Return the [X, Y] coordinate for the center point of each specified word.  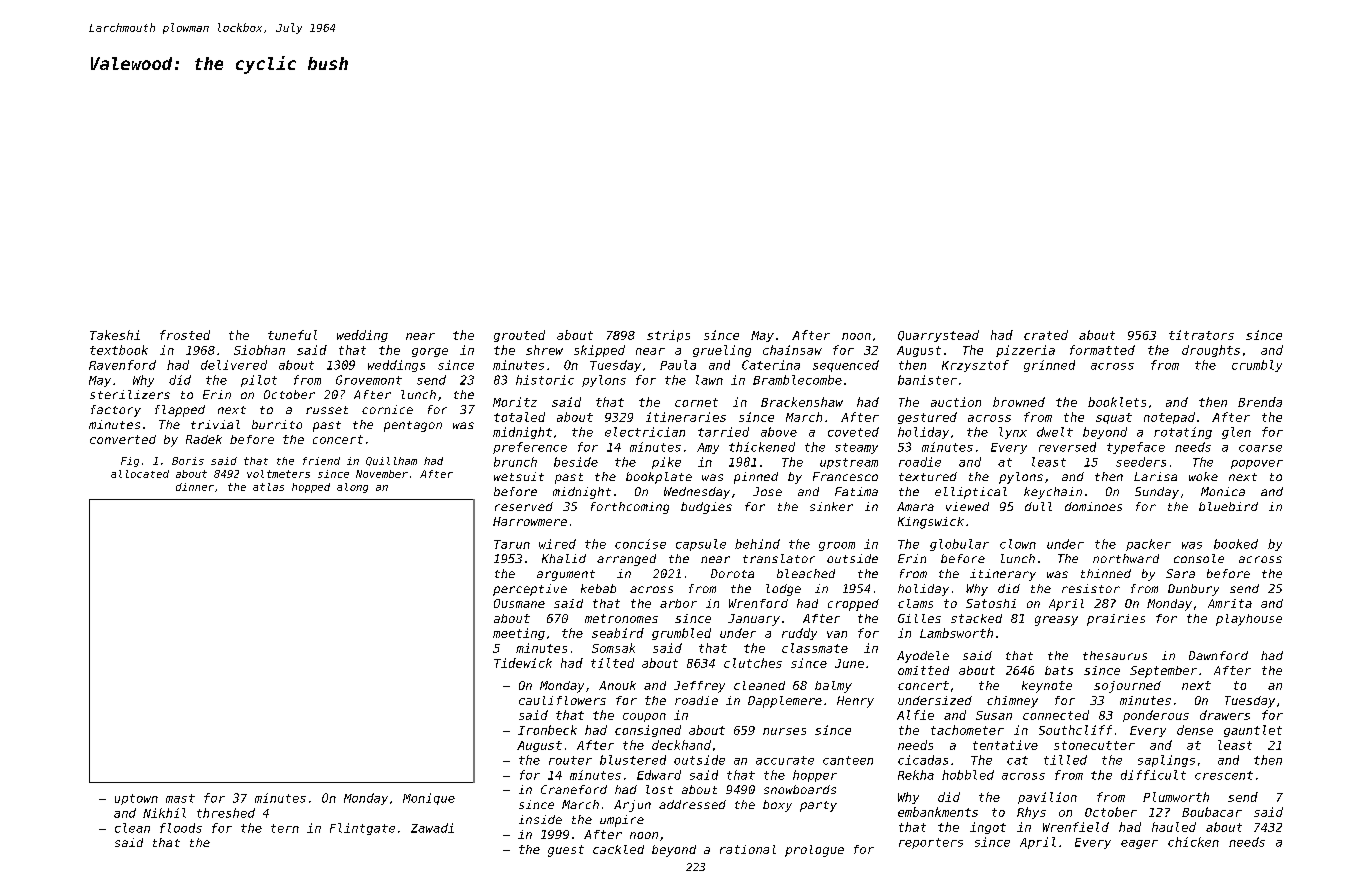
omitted [923, 670]
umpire [622, 821]
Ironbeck [547, 730]
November [382, 474]
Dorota [732, 573]
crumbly [1257, 366]
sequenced [846, 366]
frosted [185, 335]
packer [1148, 545]
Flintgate [362, 829]
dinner [195, 487]
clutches [753, 663]
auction [956, 402]
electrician [645, 432]
